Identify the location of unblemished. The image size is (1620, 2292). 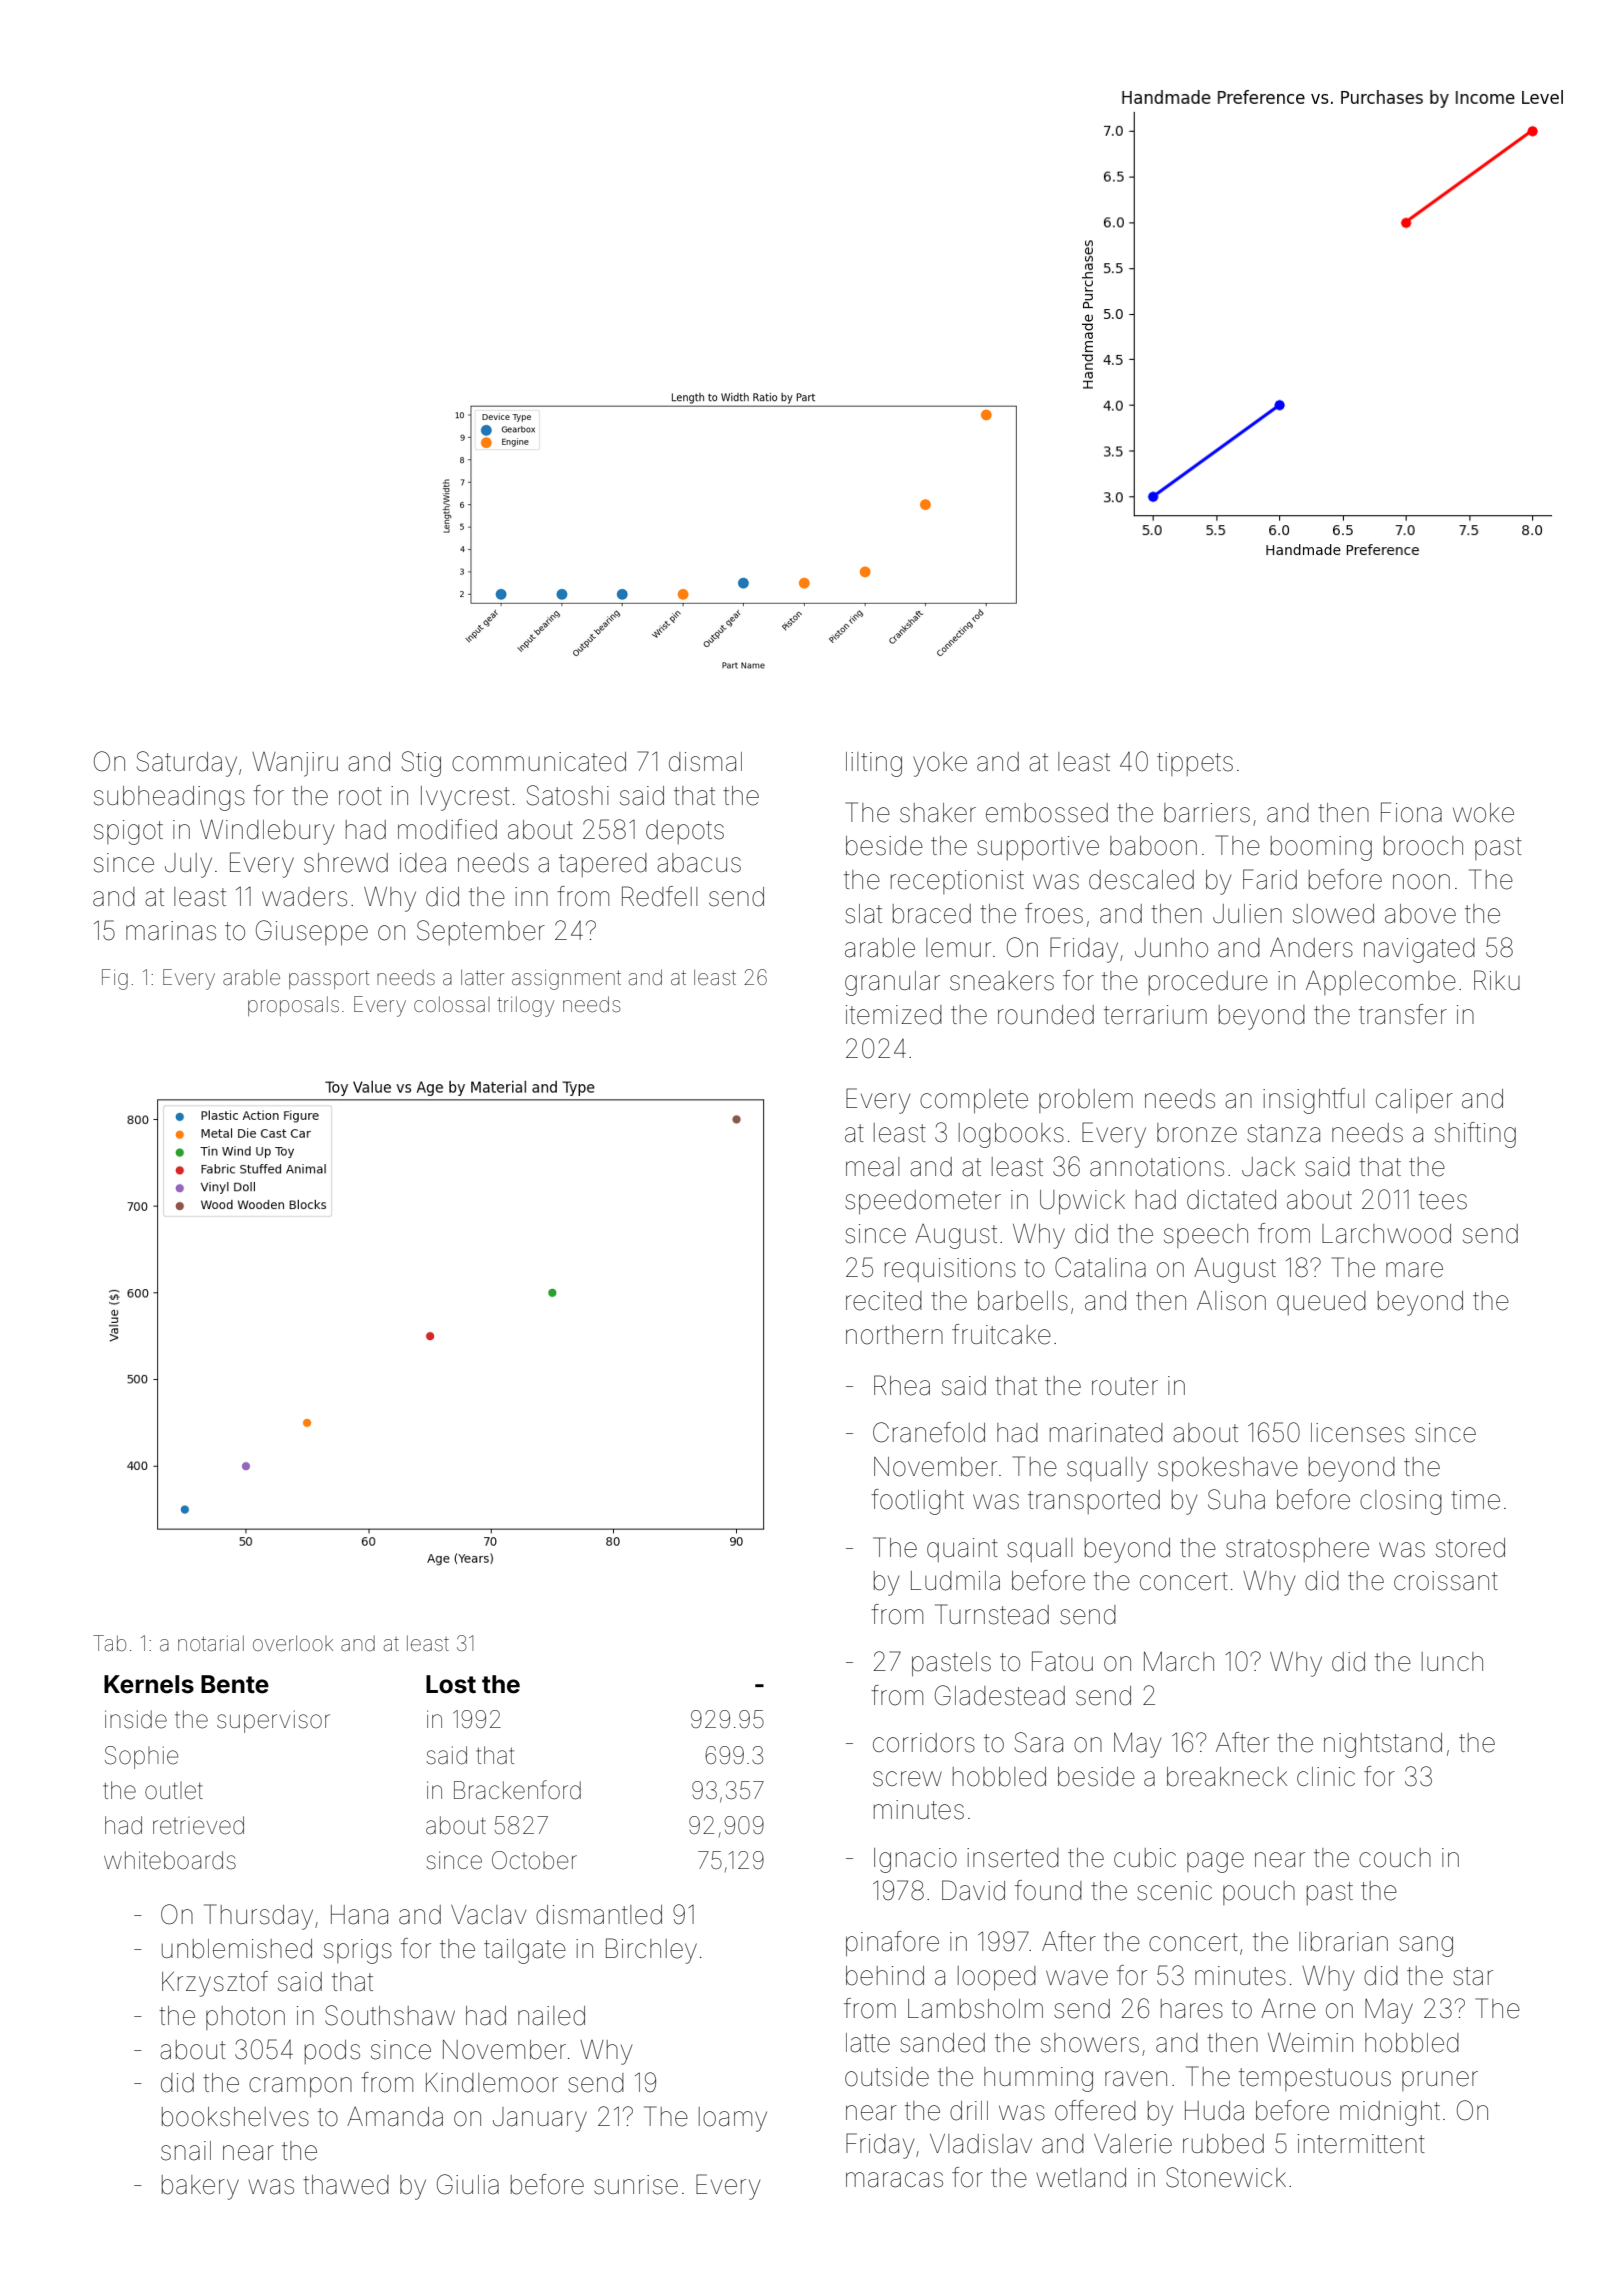
(237, 1949).
